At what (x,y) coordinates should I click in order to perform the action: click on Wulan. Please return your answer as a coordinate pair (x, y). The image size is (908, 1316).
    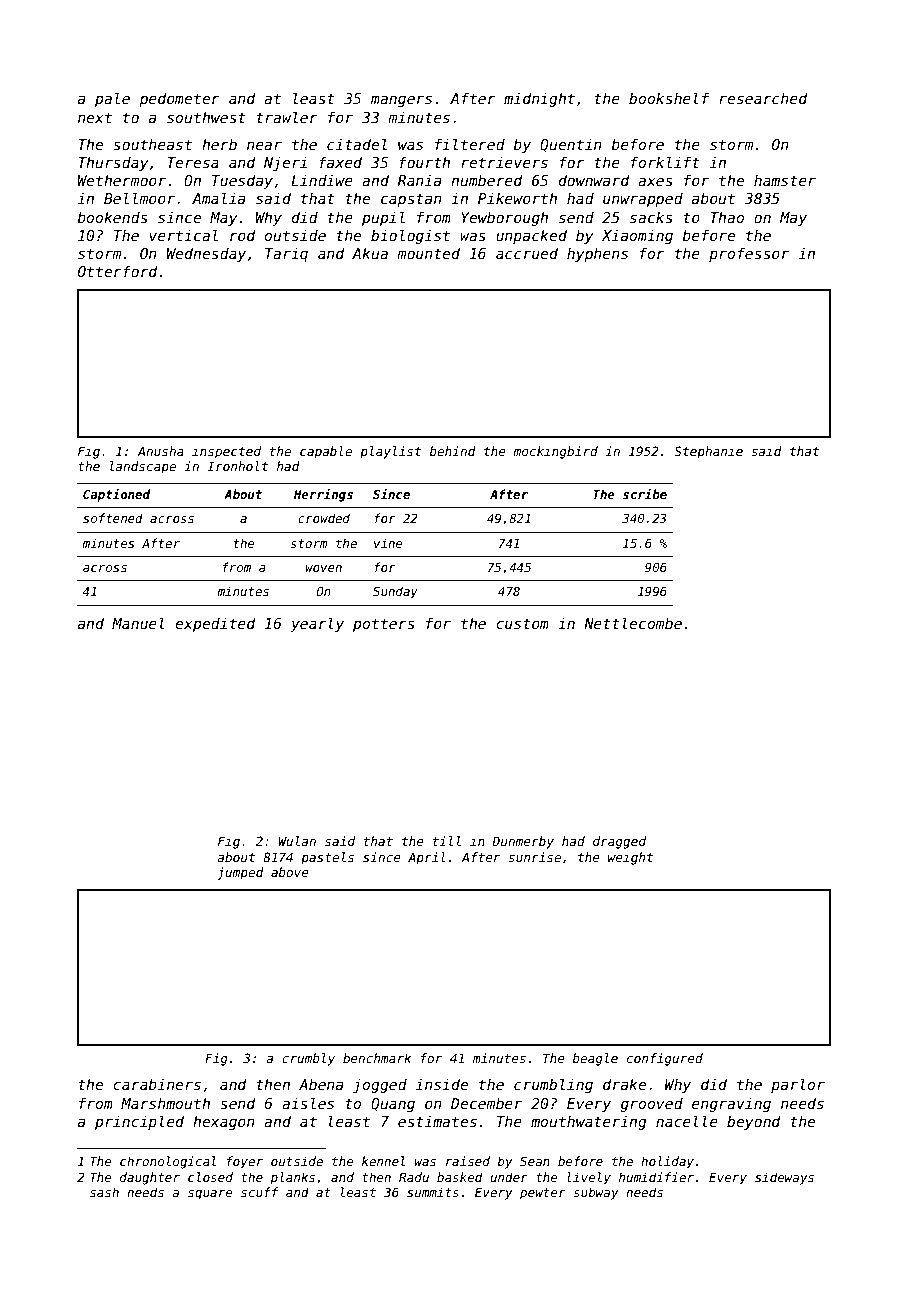
    Looking at the image, I should click on (297, 841).
